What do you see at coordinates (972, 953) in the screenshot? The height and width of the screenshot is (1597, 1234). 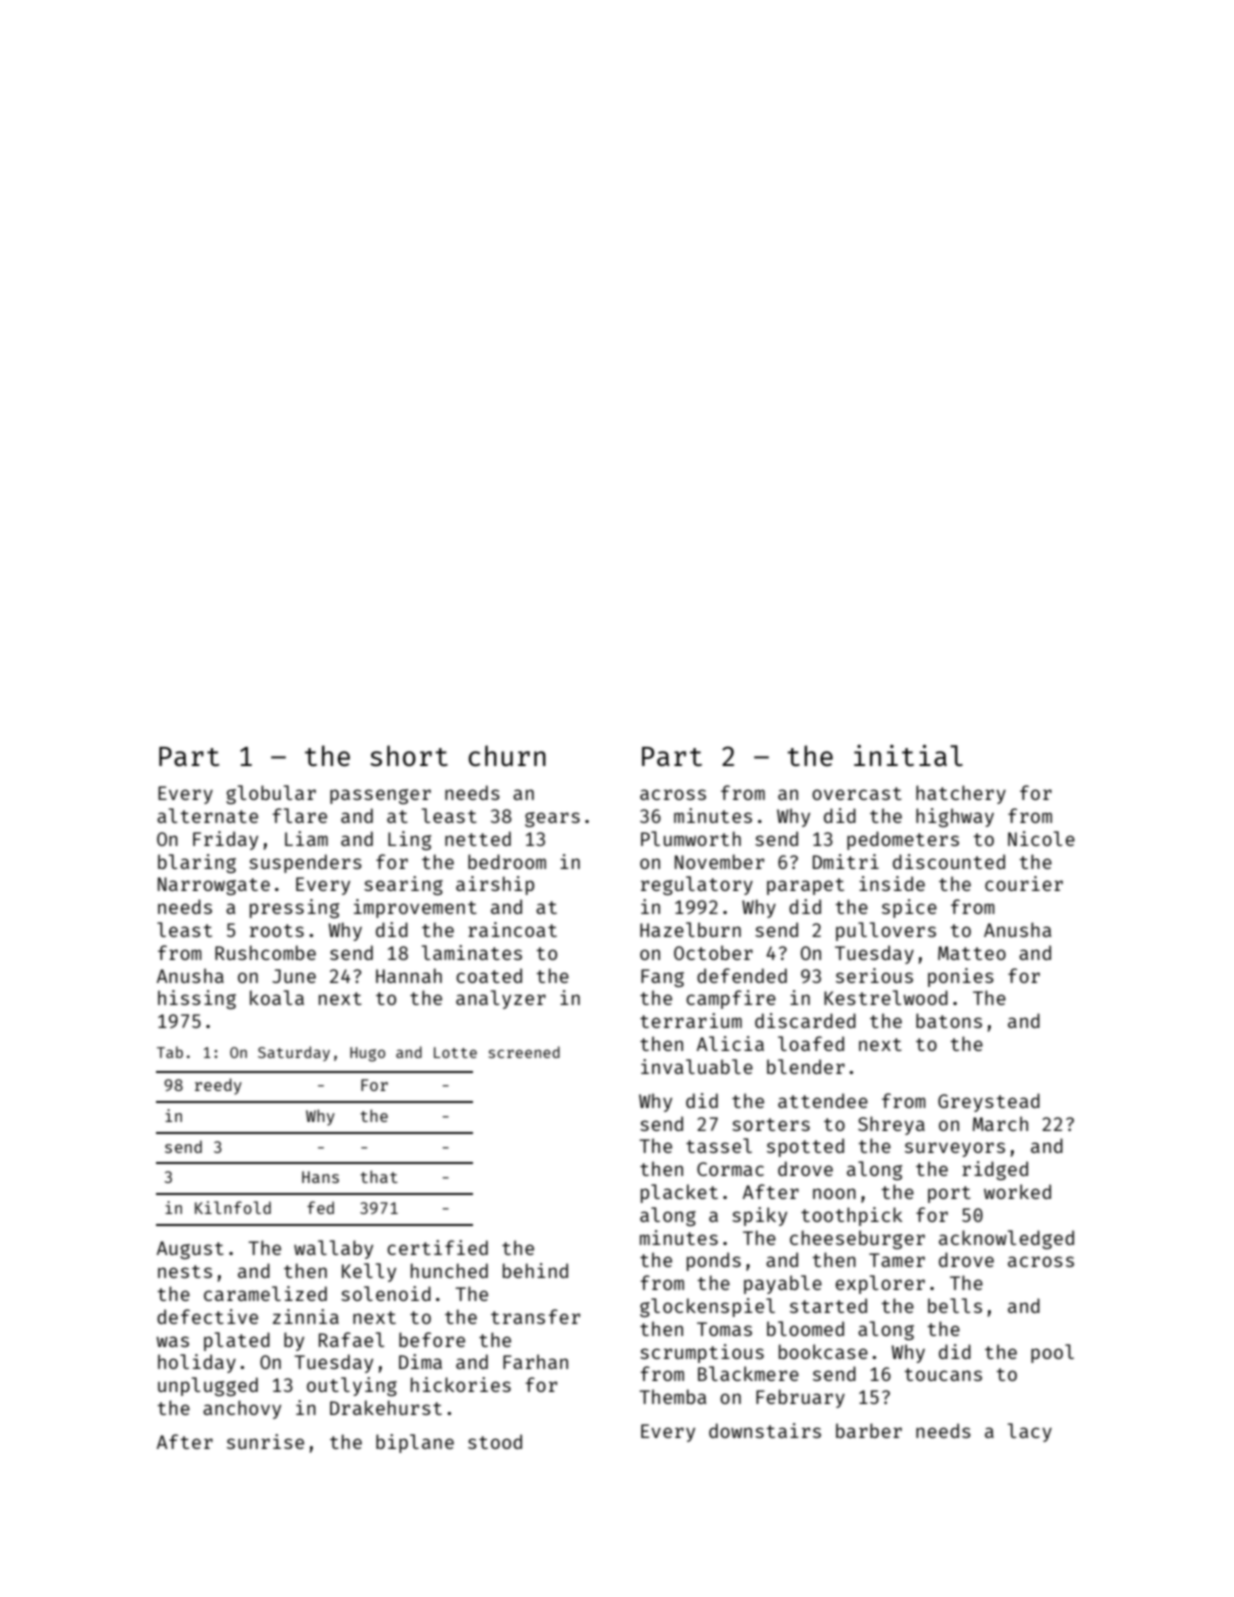 I see `Matteo` at bounding box center [972, 953].
